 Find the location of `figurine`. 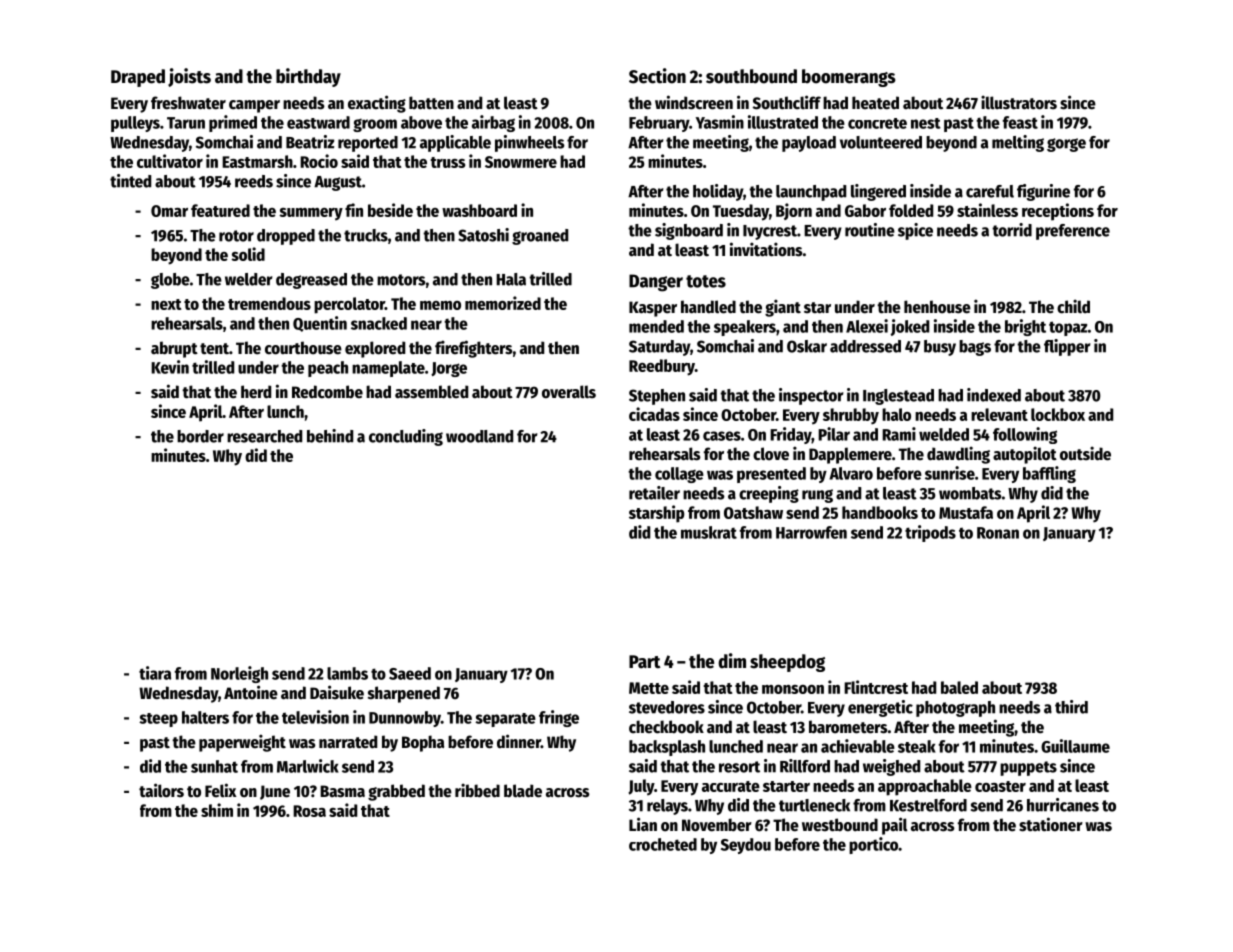

figurine is located at coordinates (1043, 192).
